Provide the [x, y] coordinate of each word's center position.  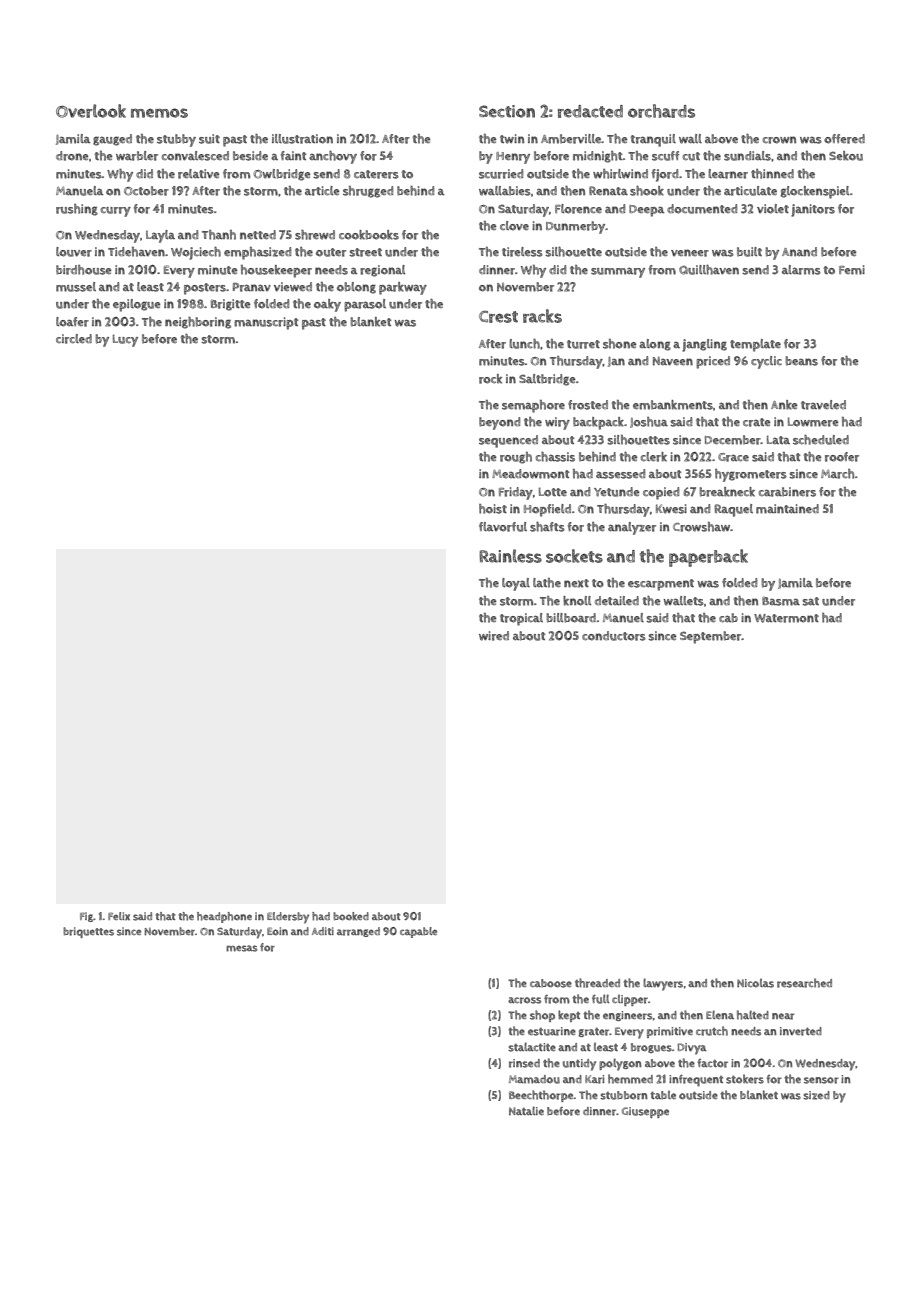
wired [494, 636]
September [711, 637]
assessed [620, 474]
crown [779, 140]
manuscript [266, 323]
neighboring [198, 323]
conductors [614, 636]
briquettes [88, 932]
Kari [594, 1079]
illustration [302, 139]
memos [159, 113]
